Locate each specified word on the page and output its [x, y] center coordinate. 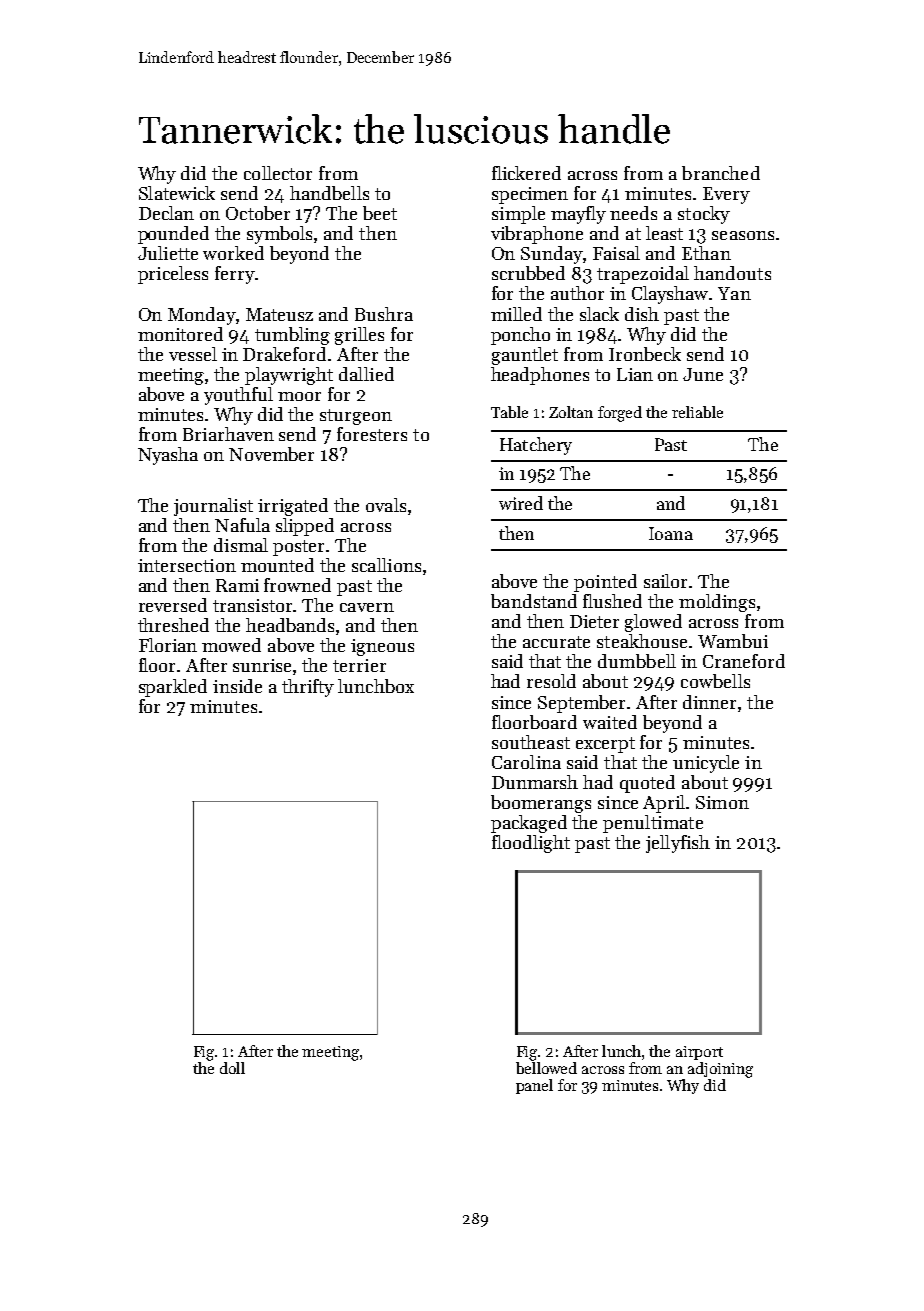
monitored [180, 334]
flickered [526, 173]
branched [721, 173]
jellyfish [678, 844]
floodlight [531, 844]
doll [232, 1068]
